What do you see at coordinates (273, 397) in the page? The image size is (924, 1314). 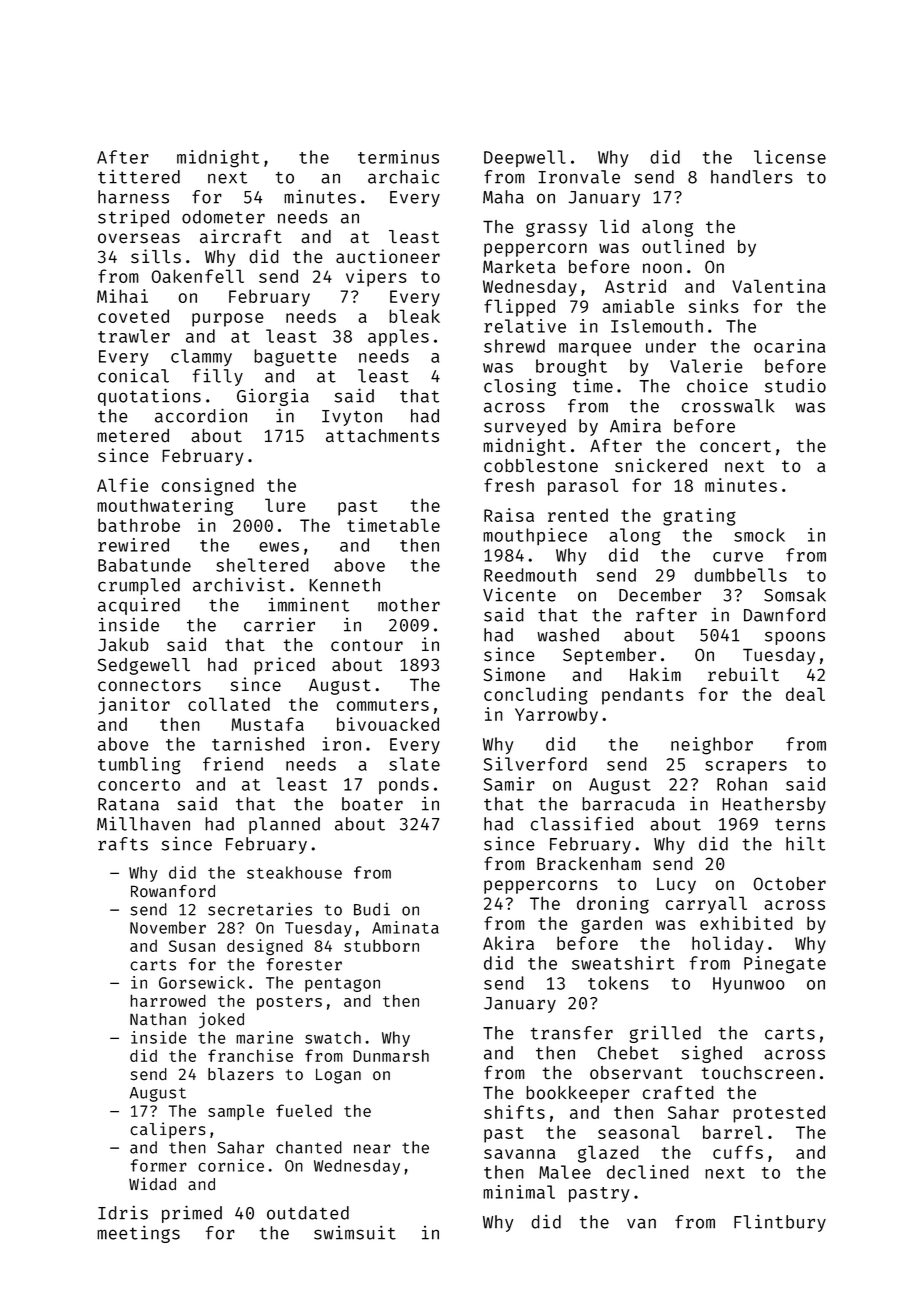 I see `Giorgia` at bounding box center [273, 397].
